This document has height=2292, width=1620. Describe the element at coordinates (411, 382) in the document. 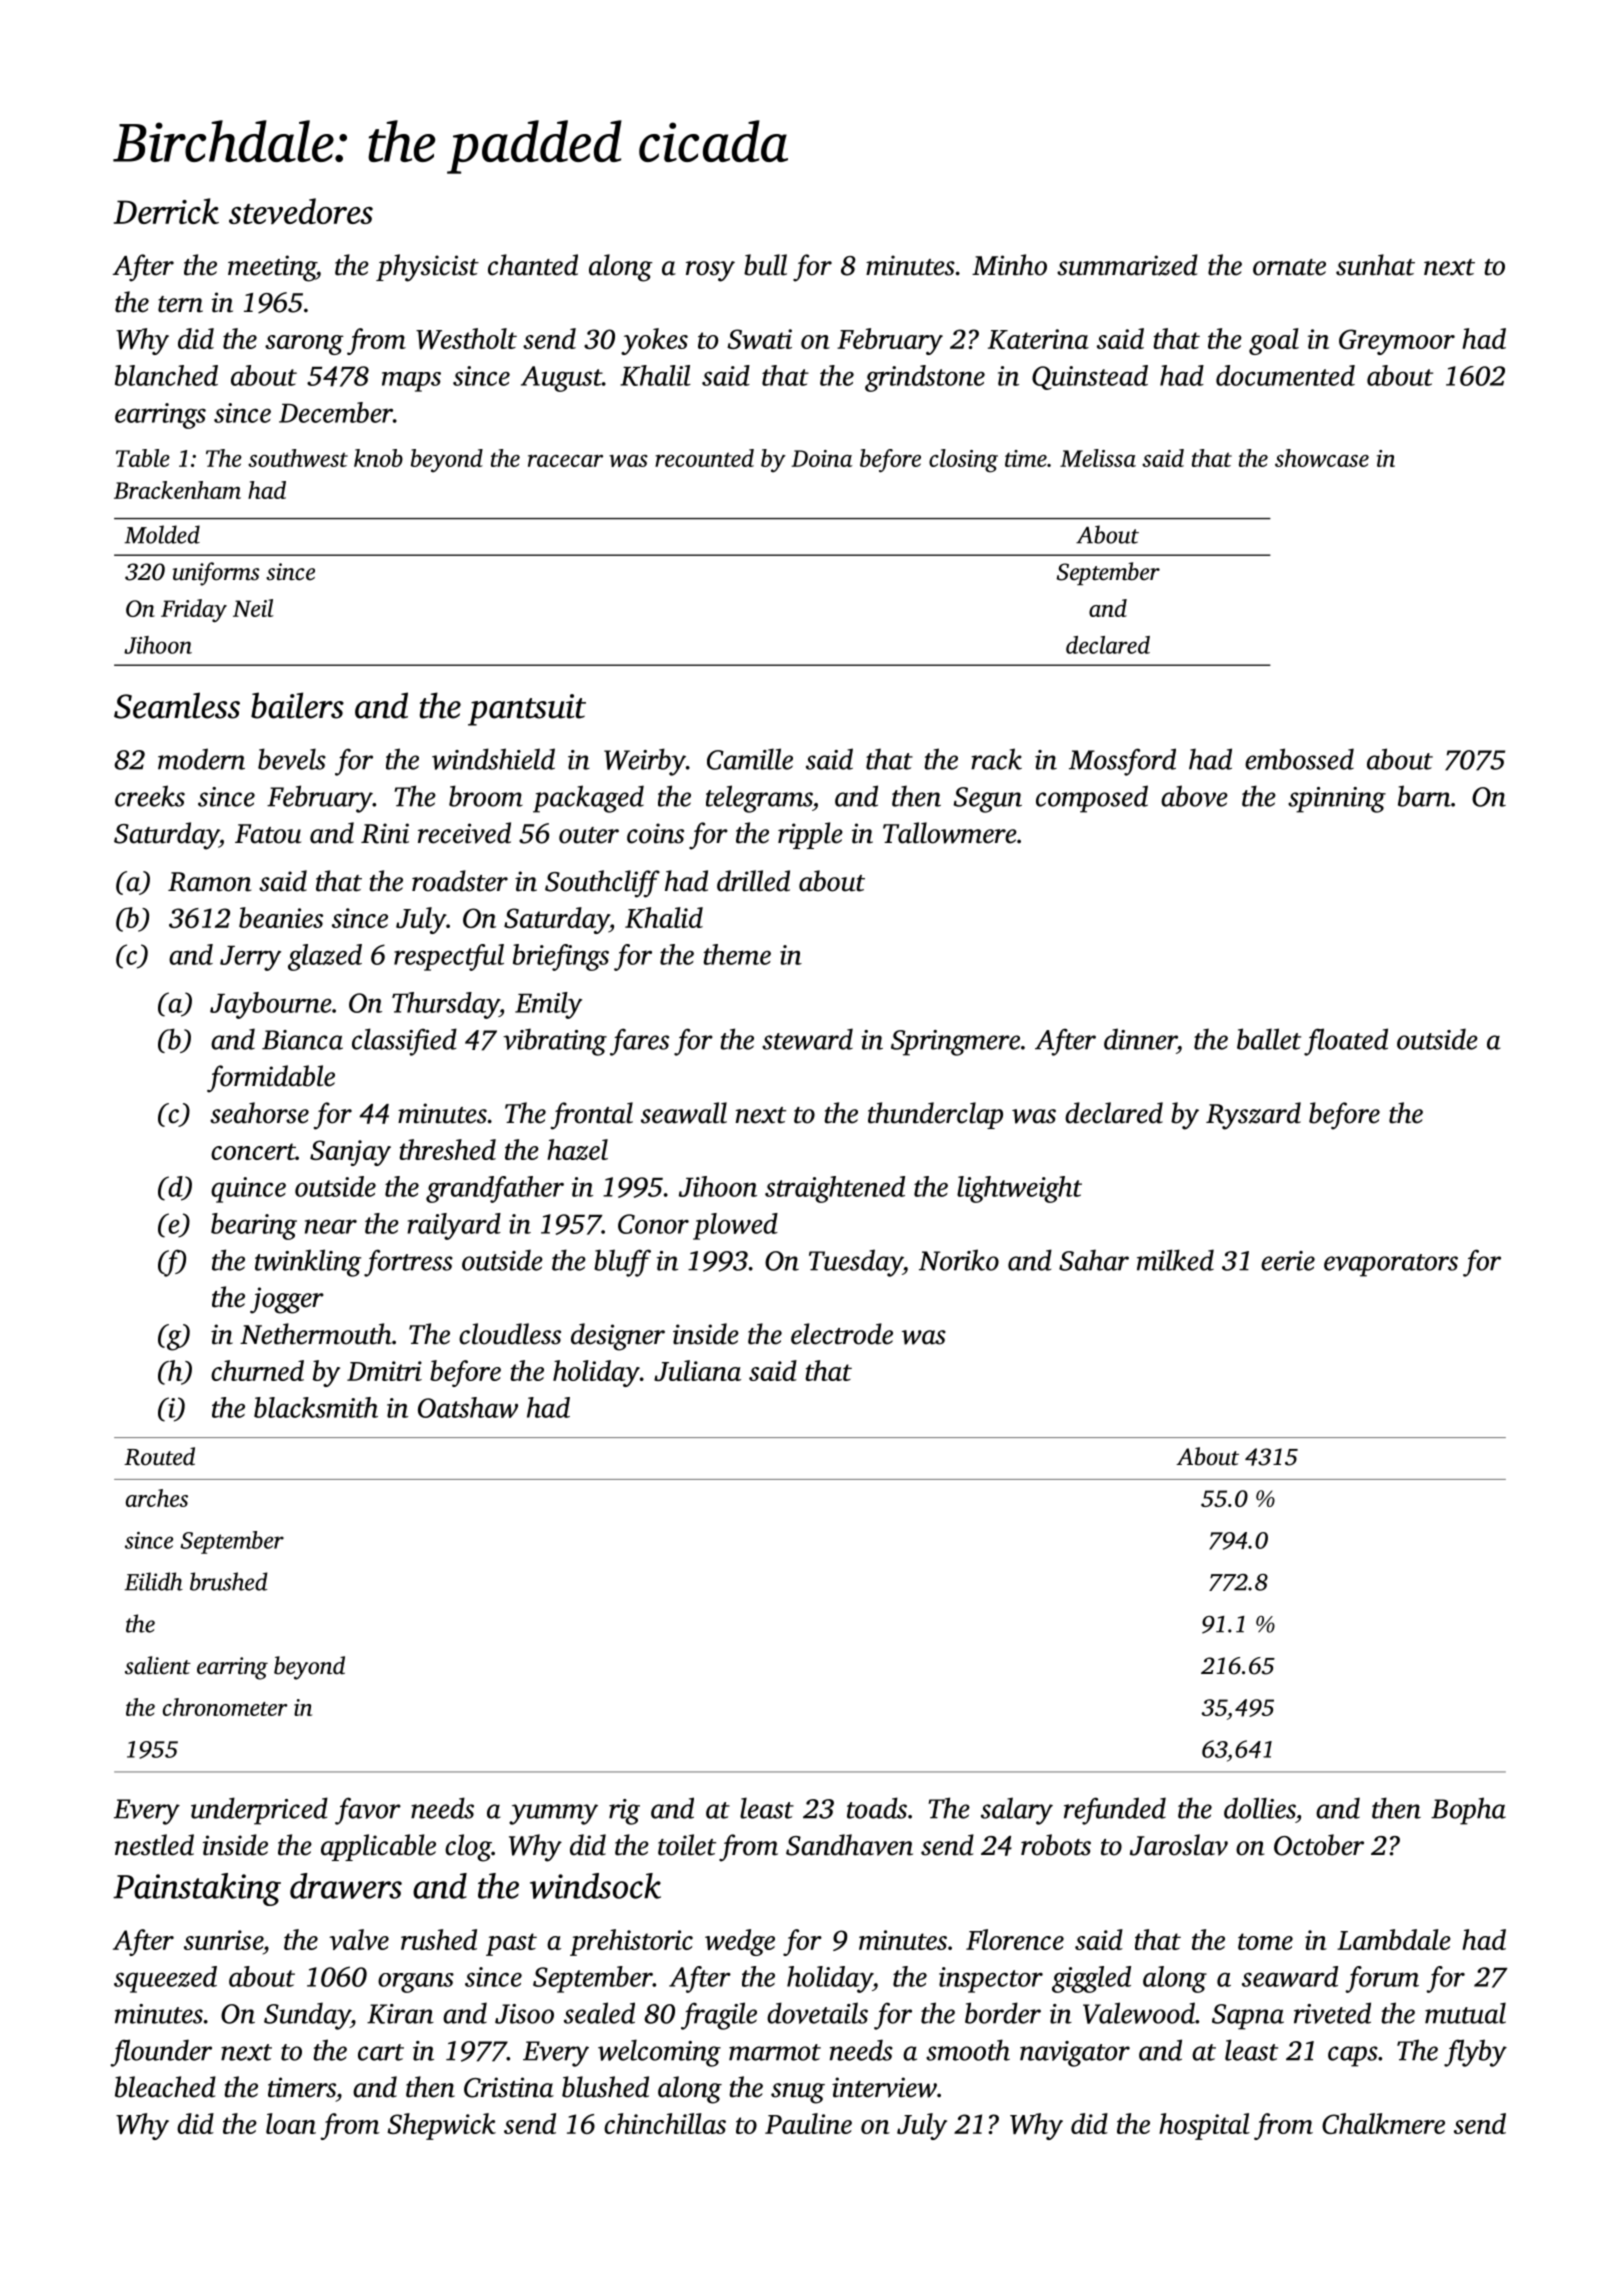

I see `maps` at that location.
